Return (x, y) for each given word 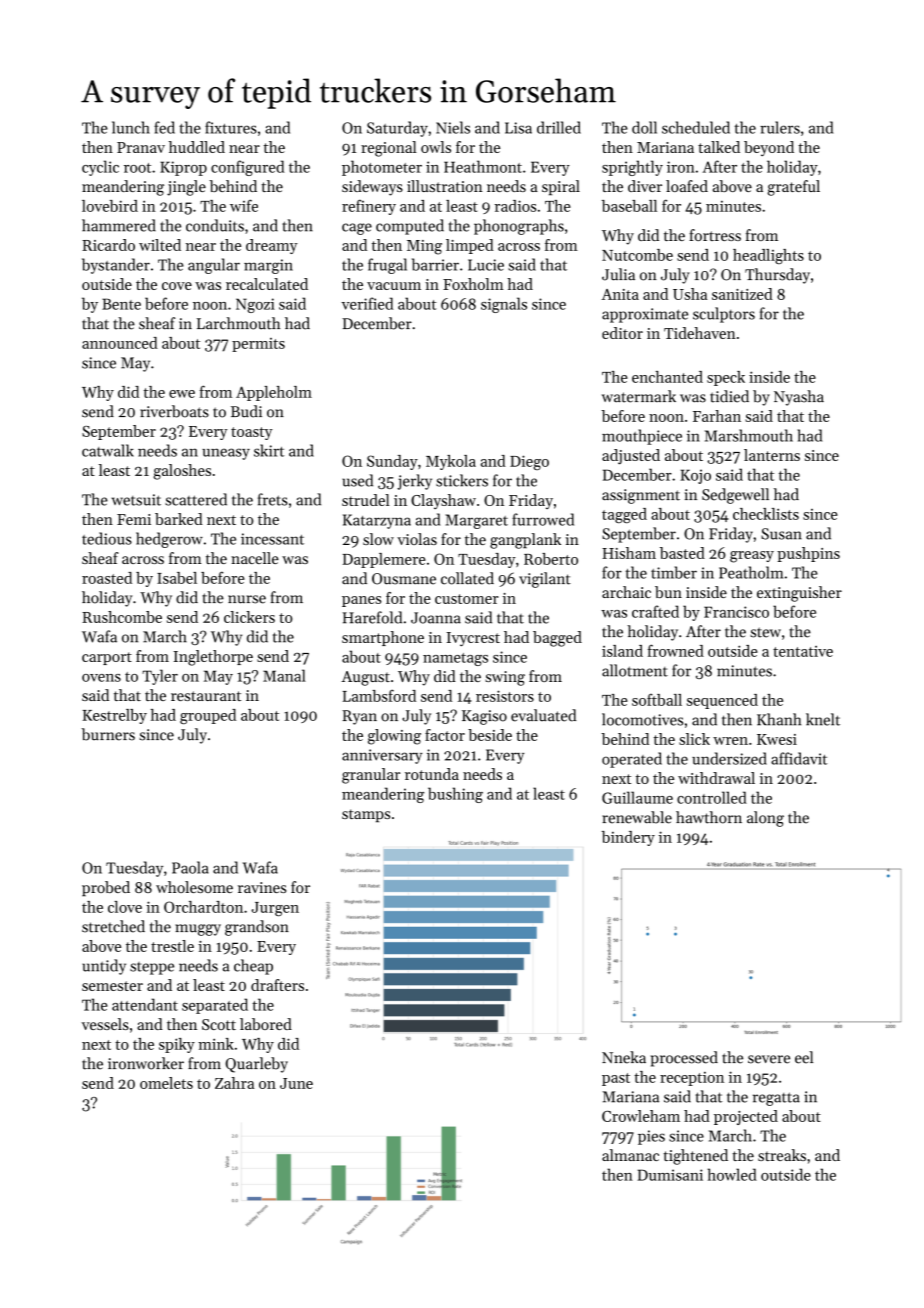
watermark (639, 396)
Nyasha (799, 398)
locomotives (642, 719)
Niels (453, 127)
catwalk (108, 450)
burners (108, 734)
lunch (131, 127)
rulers (780, 127)
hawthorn (709, 817)
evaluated (543, 715)
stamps (366, 815)
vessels (105, 1024)
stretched (113, 926)
